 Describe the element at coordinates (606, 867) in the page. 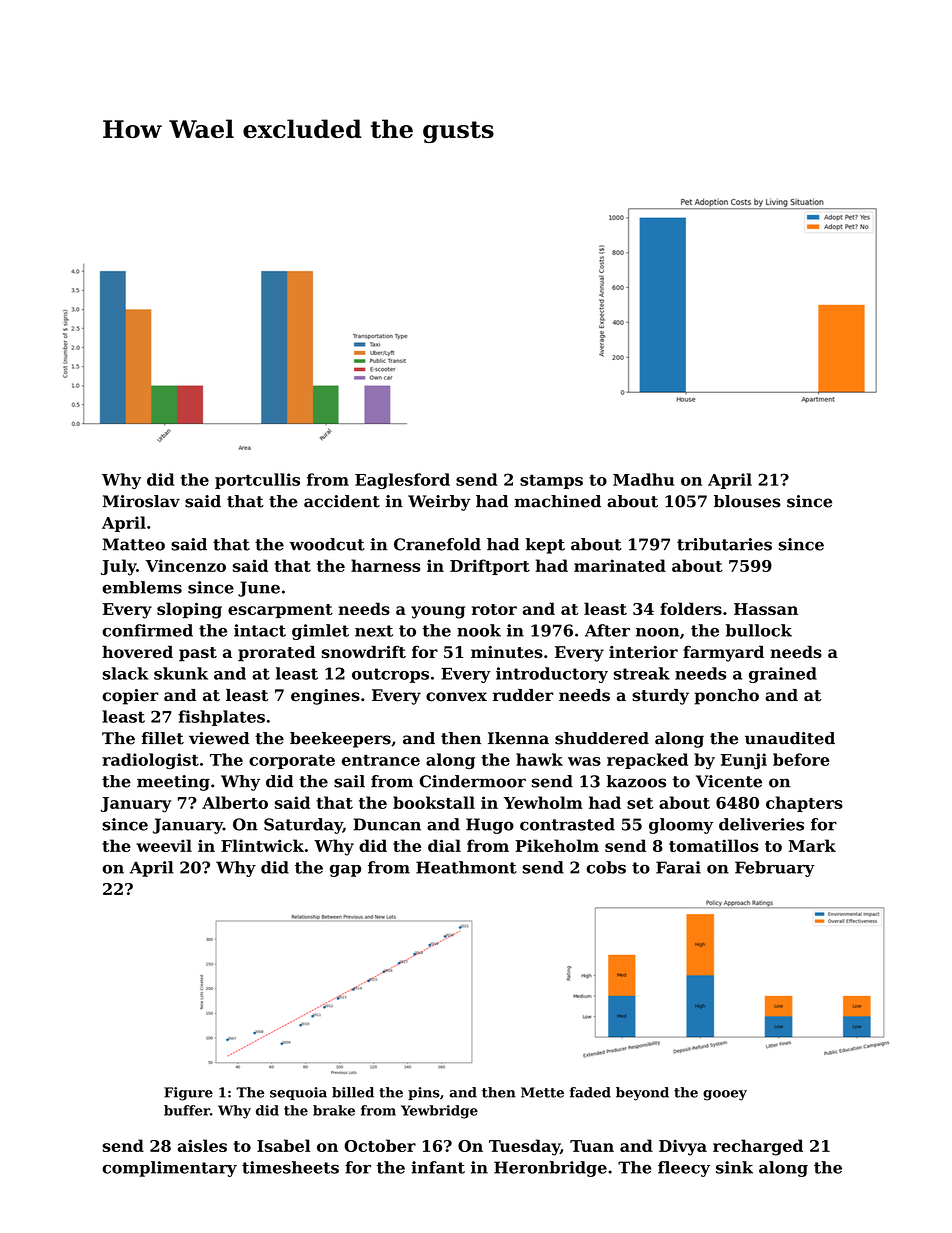

I see `cobs` at that location.
